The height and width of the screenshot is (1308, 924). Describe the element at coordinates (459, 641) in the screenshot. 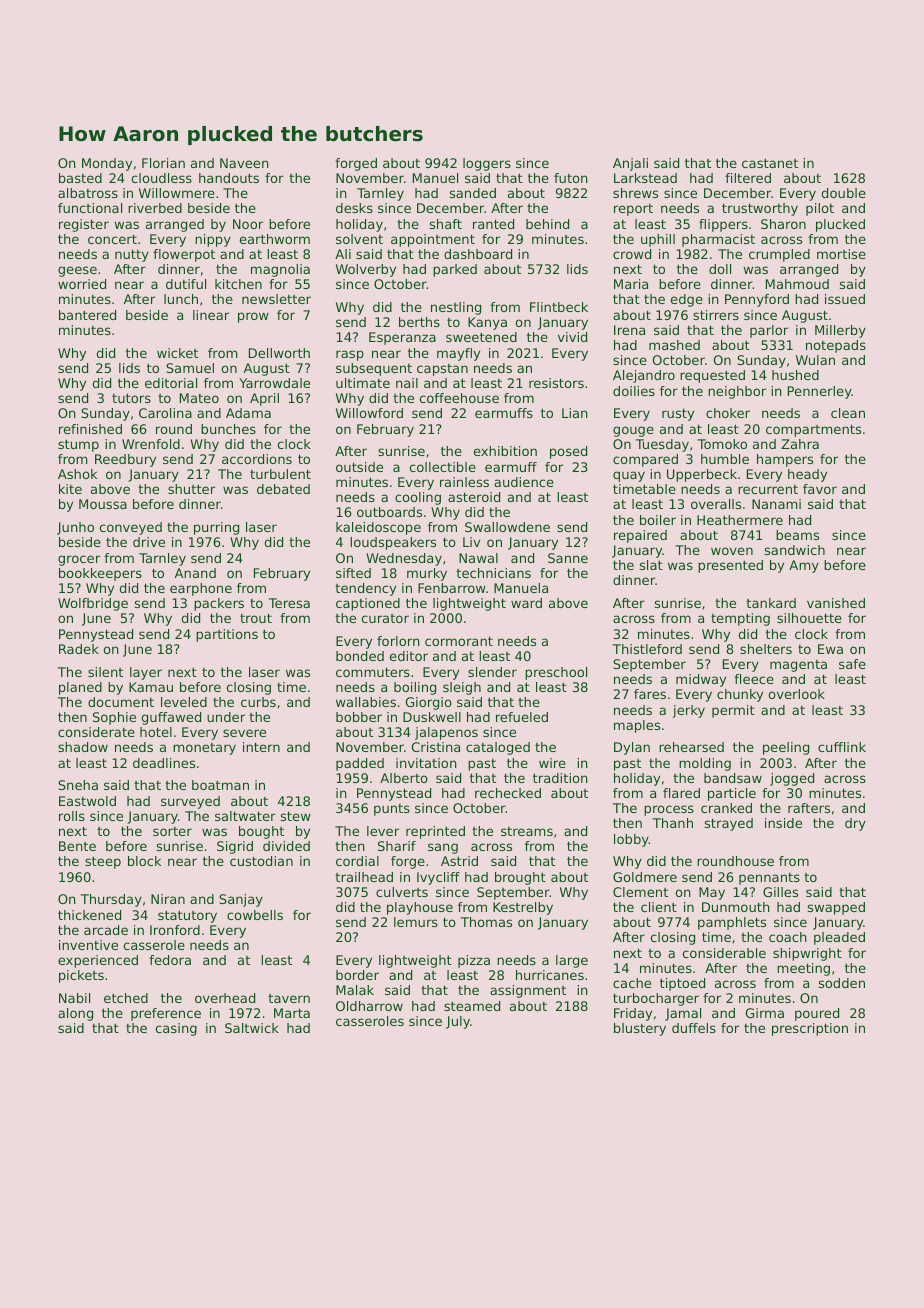

I see `cormorant` at that location.
